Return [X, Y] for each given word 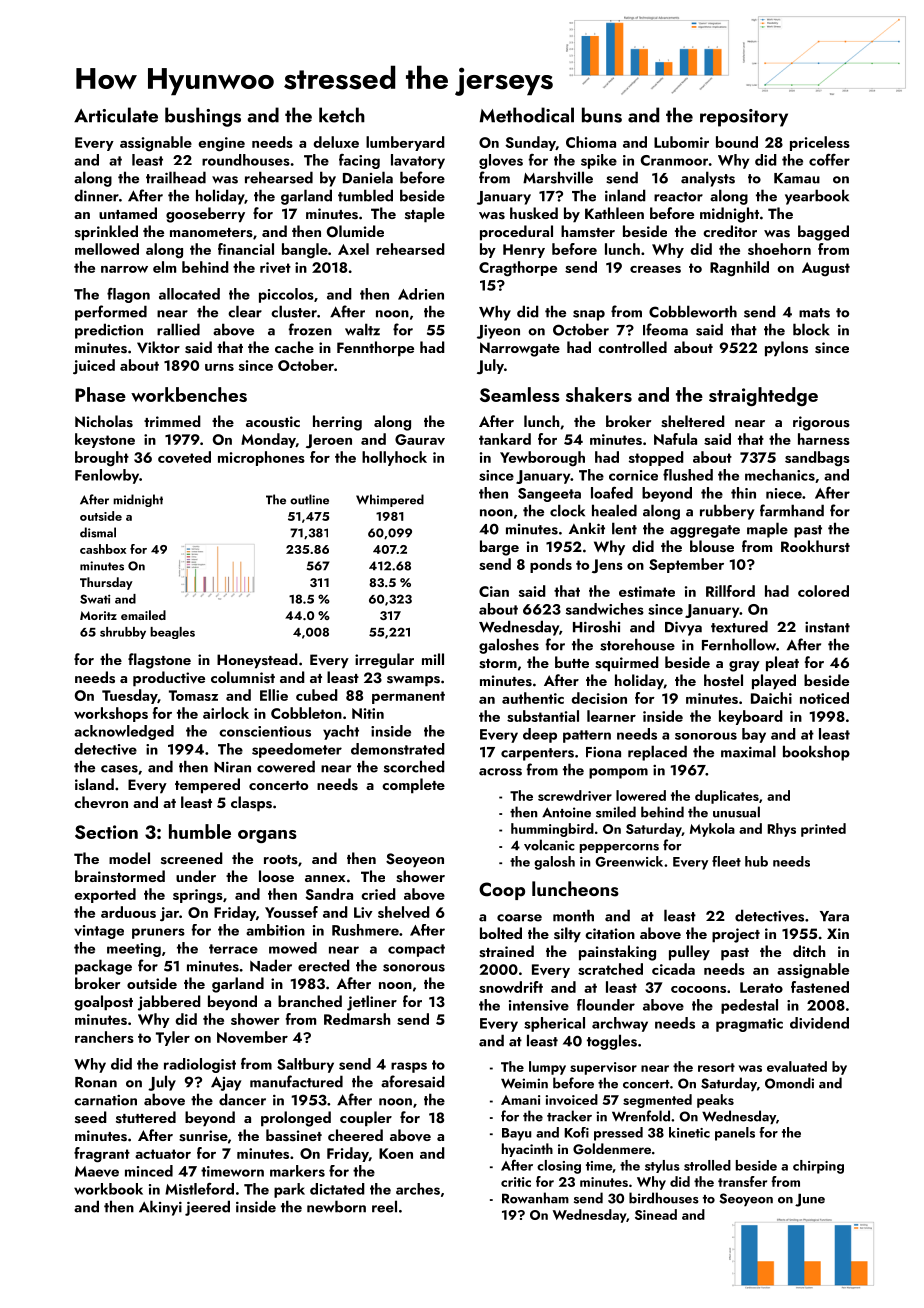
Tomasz [193, 695]
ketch [342, 115]
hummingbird [552, 830]
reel [384, 1206]
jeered [207, 1208]
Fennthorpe [375, 349]
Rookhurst [815, 546]
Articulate [116, 115]
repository [744, 118]
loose [276, 876]
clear [245, 311]
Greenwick [629, 861]
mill [433, 659]
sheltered [693, 421]
